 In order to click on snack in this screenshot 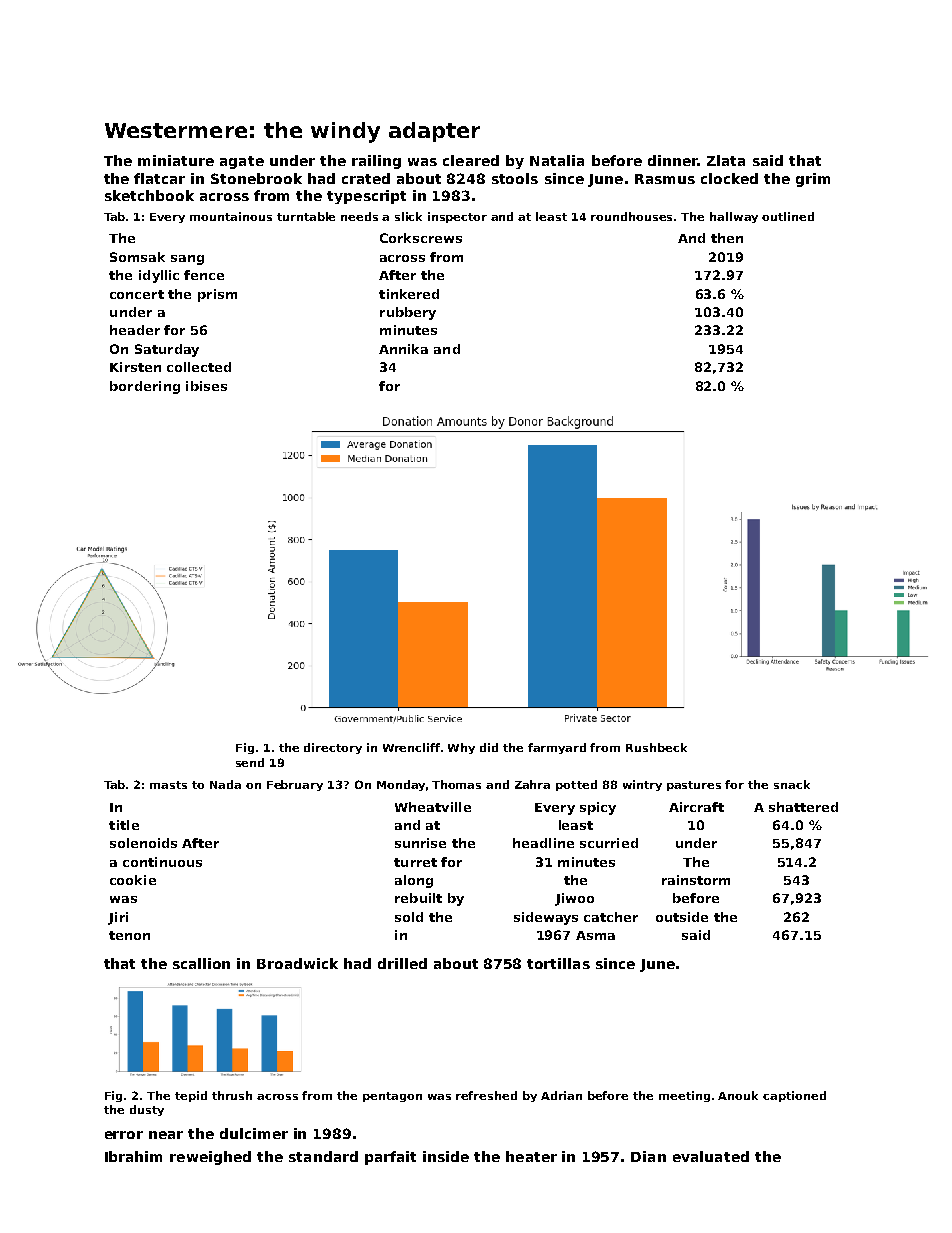, I will do `click(792, 784)`.
